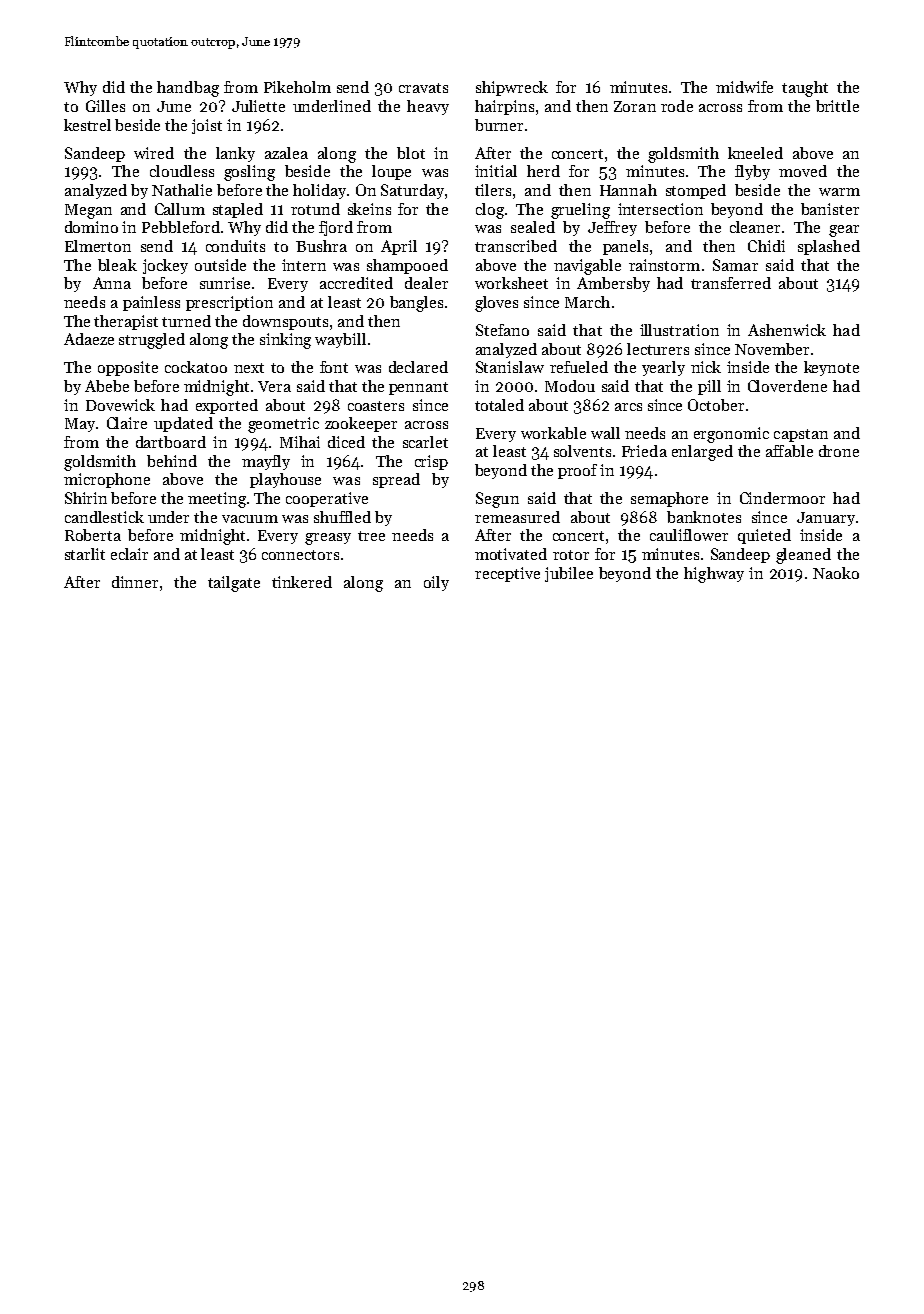 The height and width of the screenshot is (1314, 924). What do you see at coordinates (772, 349) in the screenshot?
I see `November` at bounding box center [772, 349].
